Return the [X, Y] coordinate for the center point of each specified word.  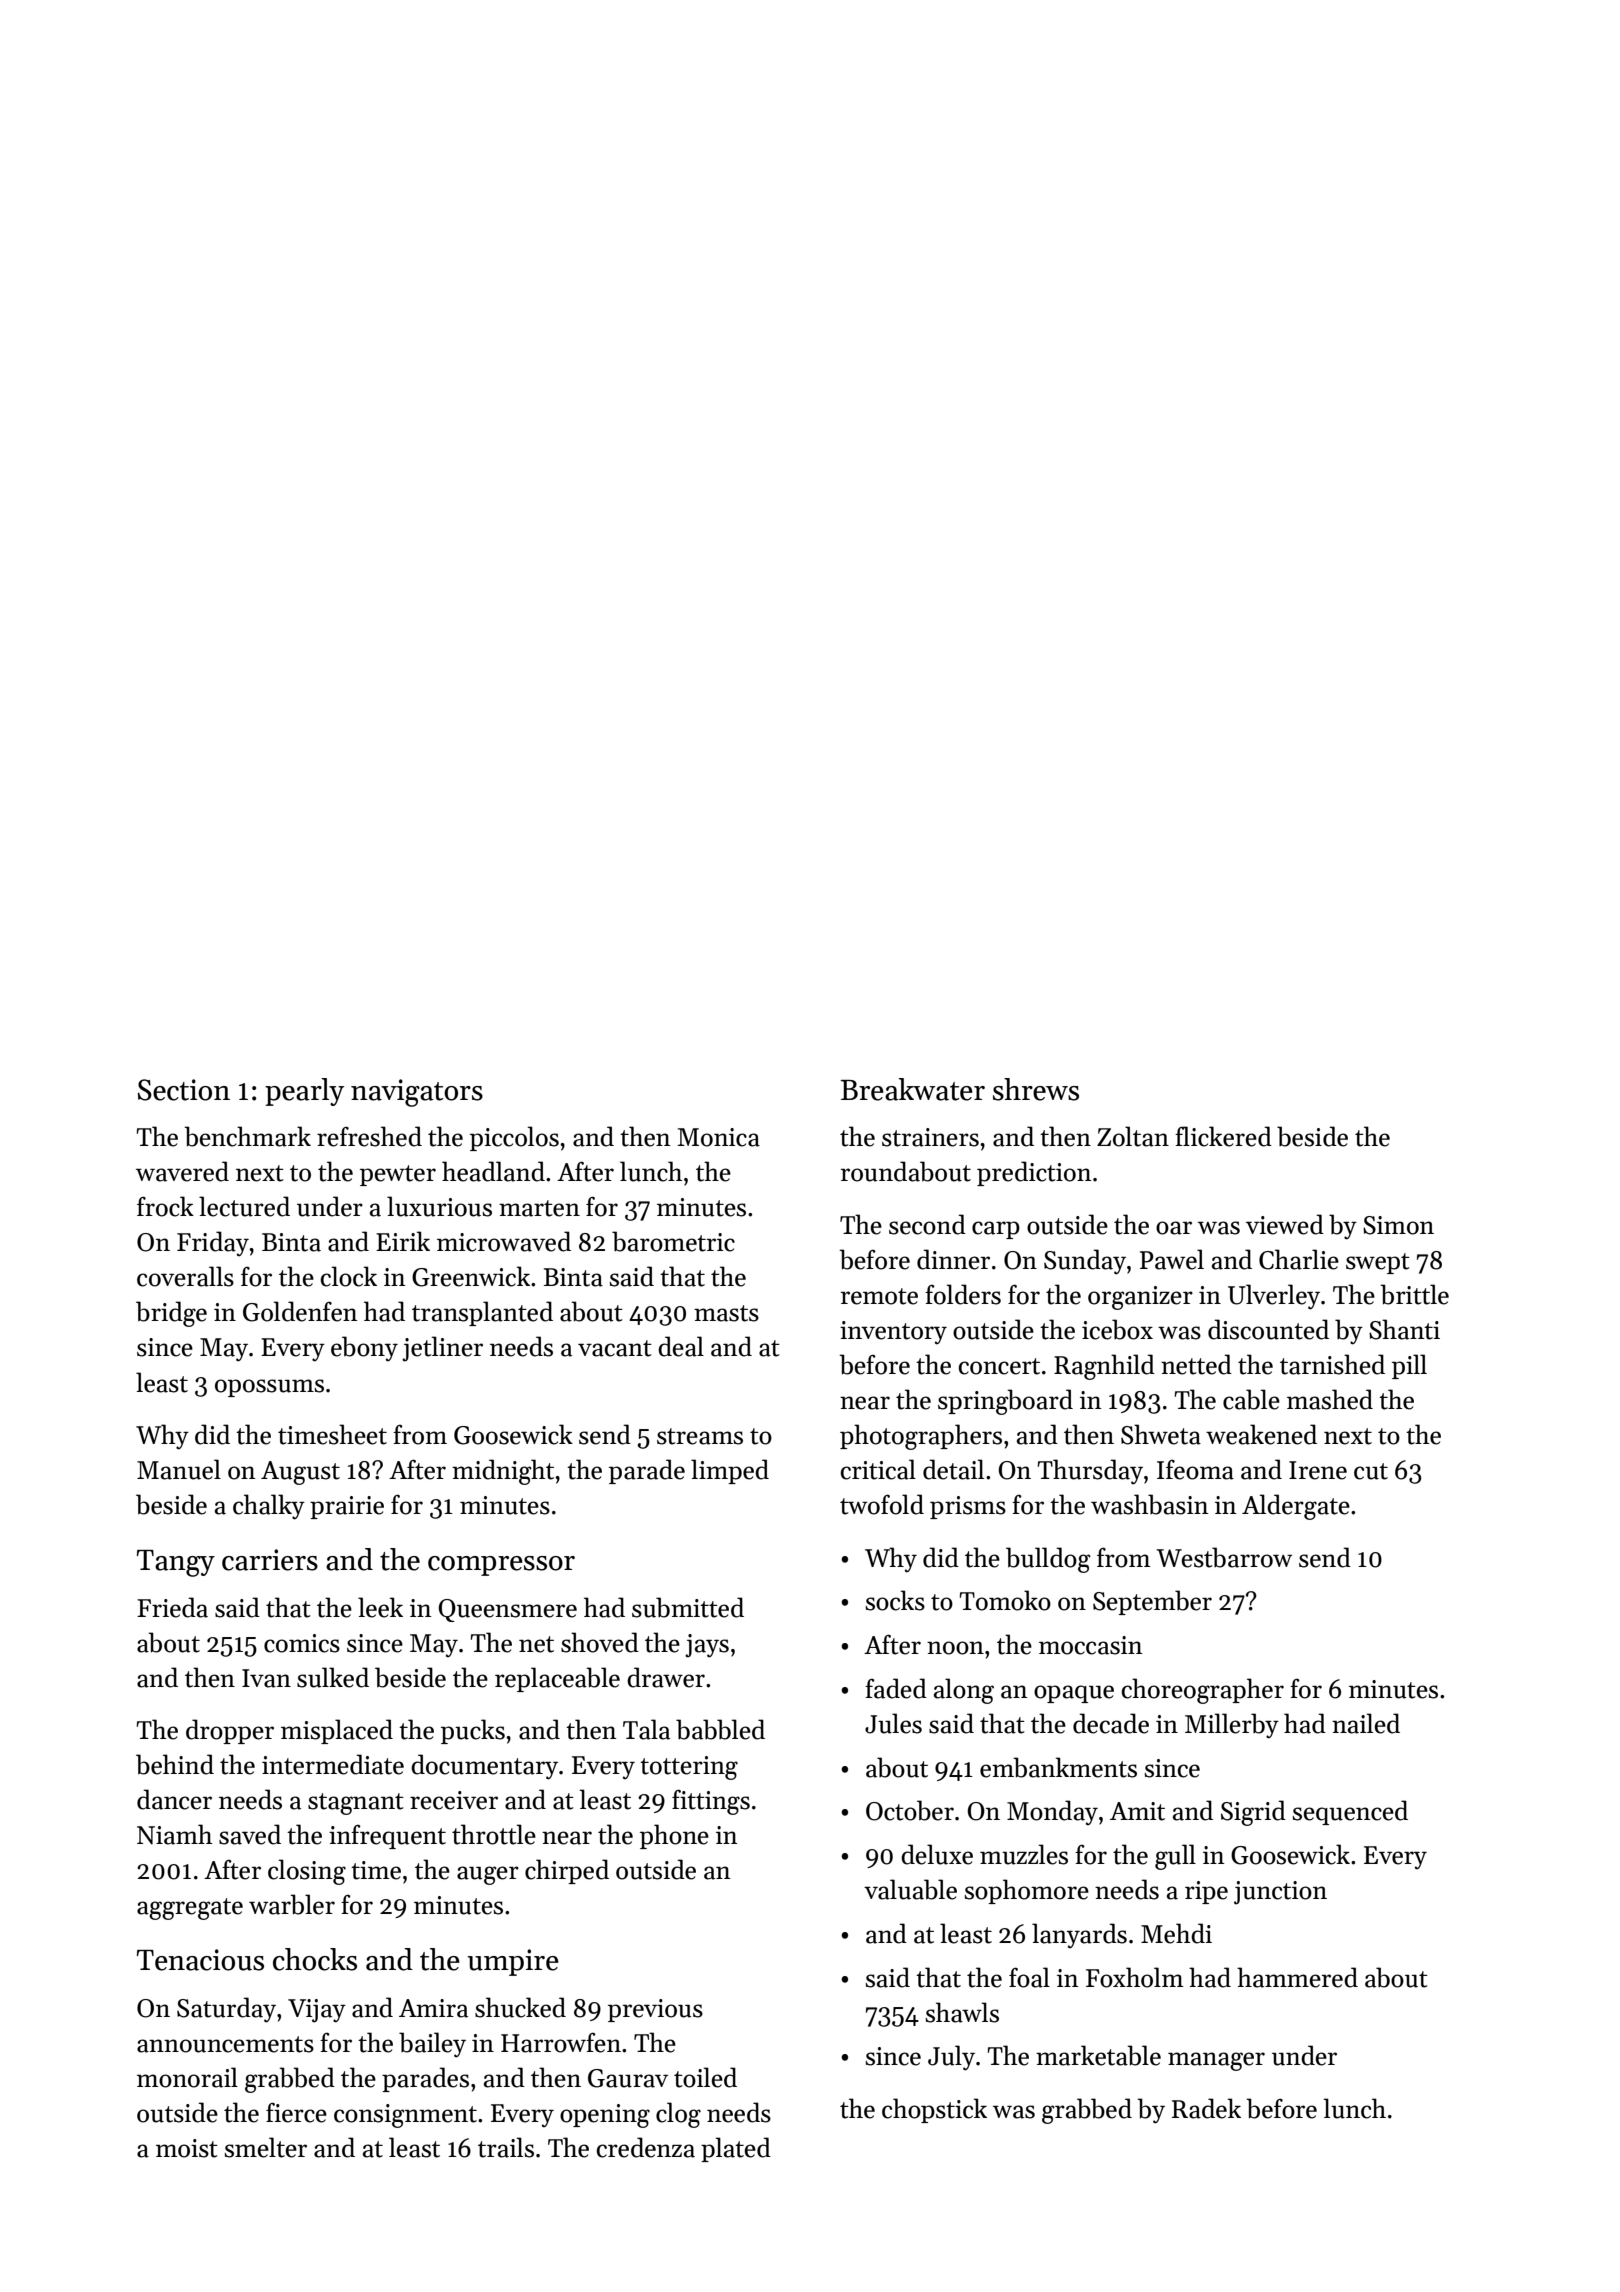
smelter [265, 2147]
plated [736, 2149]
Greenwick [471, 1276]
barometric [673, 1241]
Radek [1206, 2108]
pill [1409, 1366]
